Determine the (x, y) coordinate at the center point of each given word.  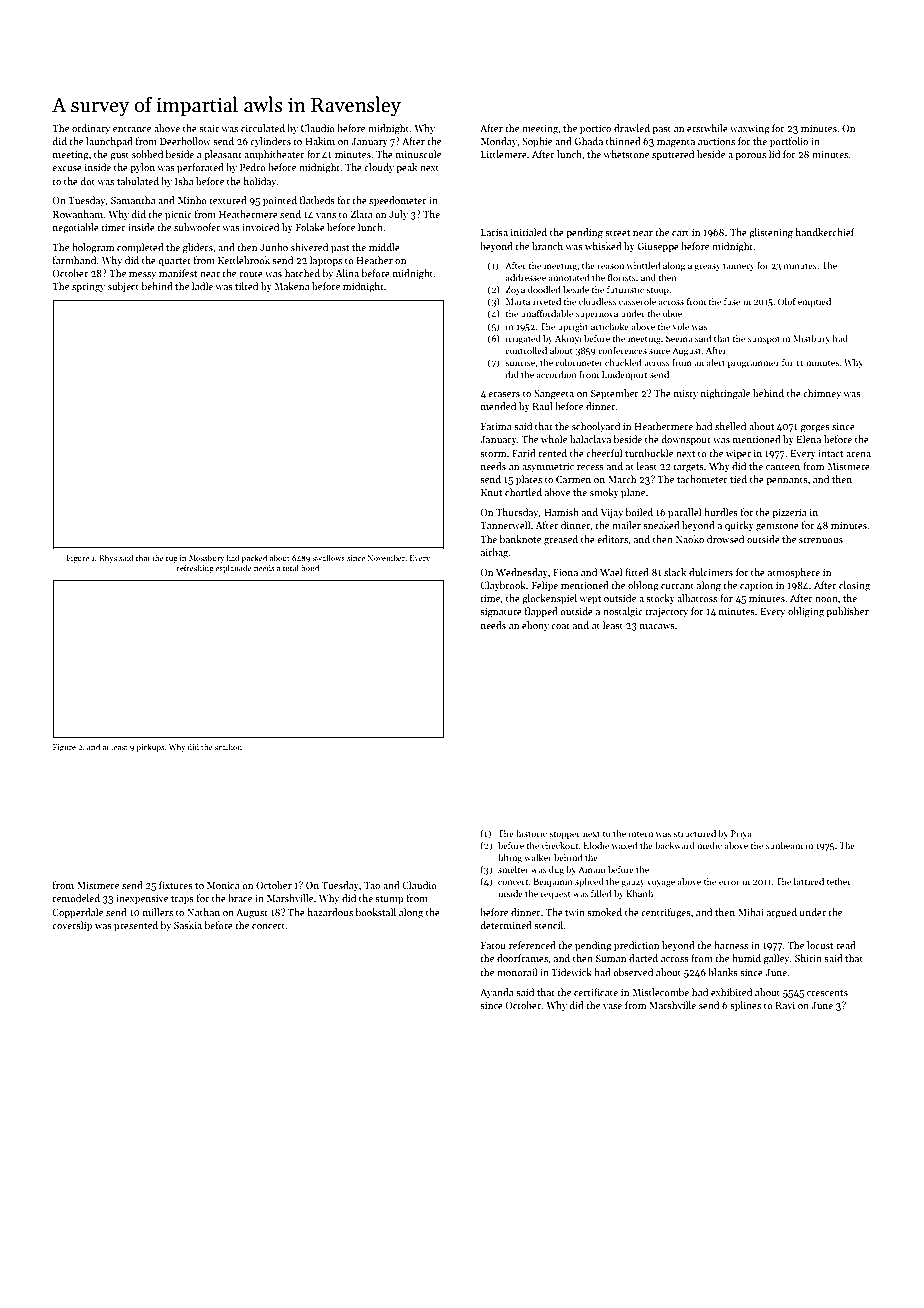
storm (493, 454)
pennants (787, 481)
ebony (535, 626)
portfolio (789, 142)
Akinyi (568, 339)
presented (136, 926)
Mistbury (811, 339)
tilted (246, 286)
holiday (259, 182)
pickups (150, 748)
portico (595, 129)
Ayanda (497, 993)
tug (172, 559)
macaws (657, 626)
